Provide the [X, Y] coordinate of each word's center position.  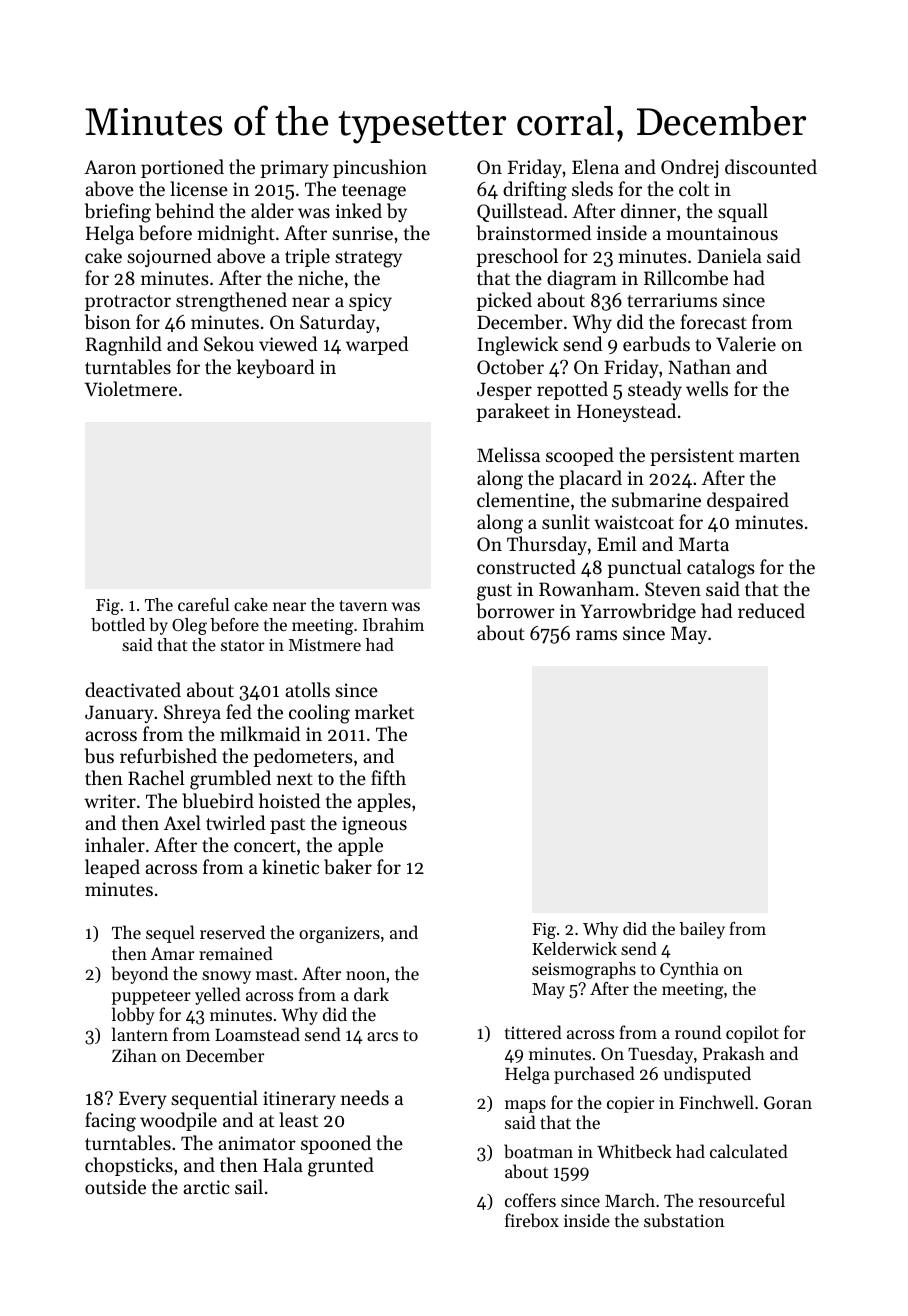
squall [743, 212]
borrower [515, 610]
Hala [283, 1164]
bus [99, 756]
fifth [388, 777]
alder [272, 210]
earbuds [656, 343]
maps [525, 1106]
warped [377, 345]
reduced [771, 610]
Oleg [189, 626]
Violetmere [130, 388]
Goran [788, 1102]
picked [504, 301]
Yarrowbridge [638, 613]
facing [110, 1122]
